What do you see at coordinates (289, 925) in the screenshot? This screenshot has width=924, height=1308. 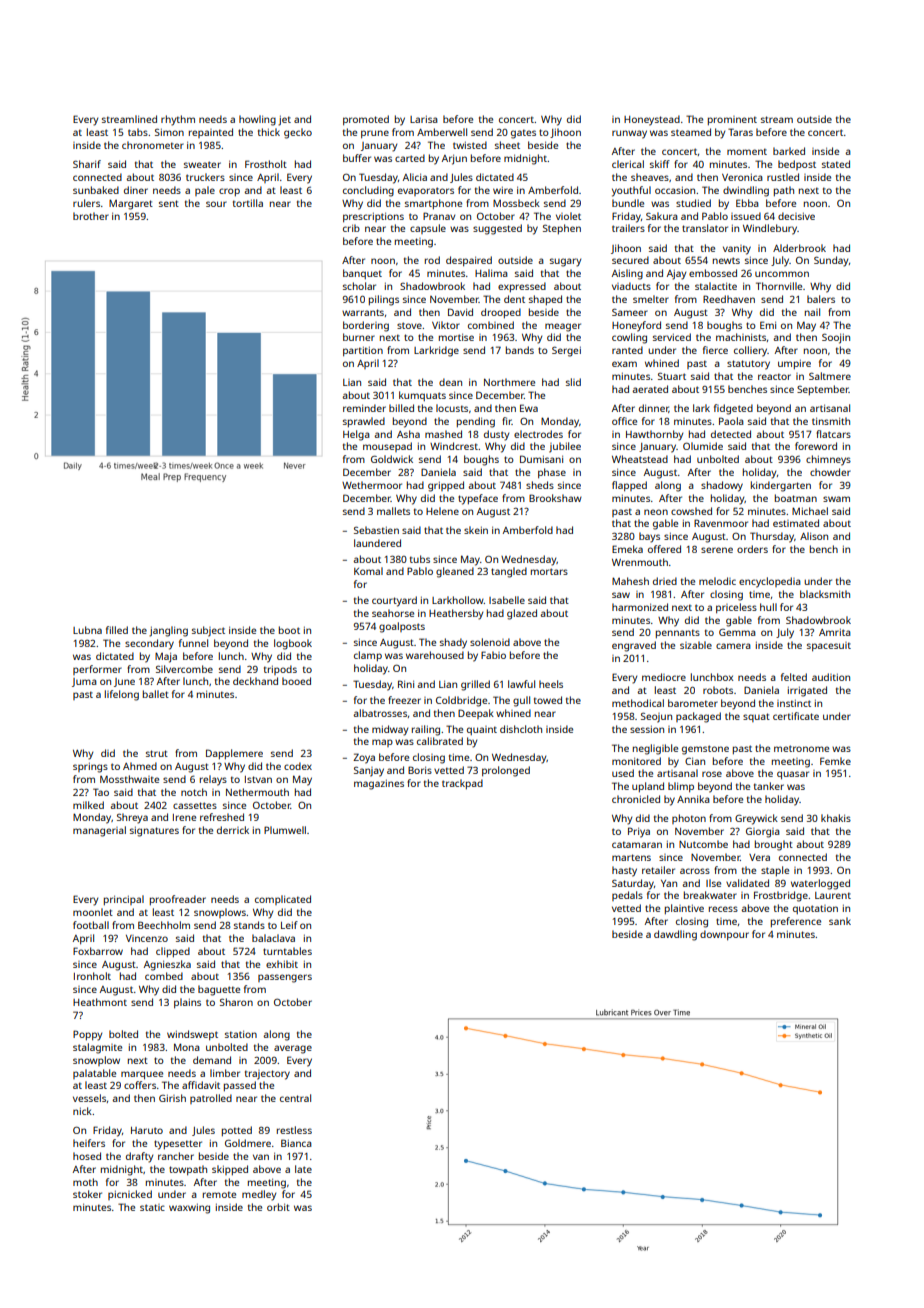 I see `Leif` at bounding box center [289, 925].
